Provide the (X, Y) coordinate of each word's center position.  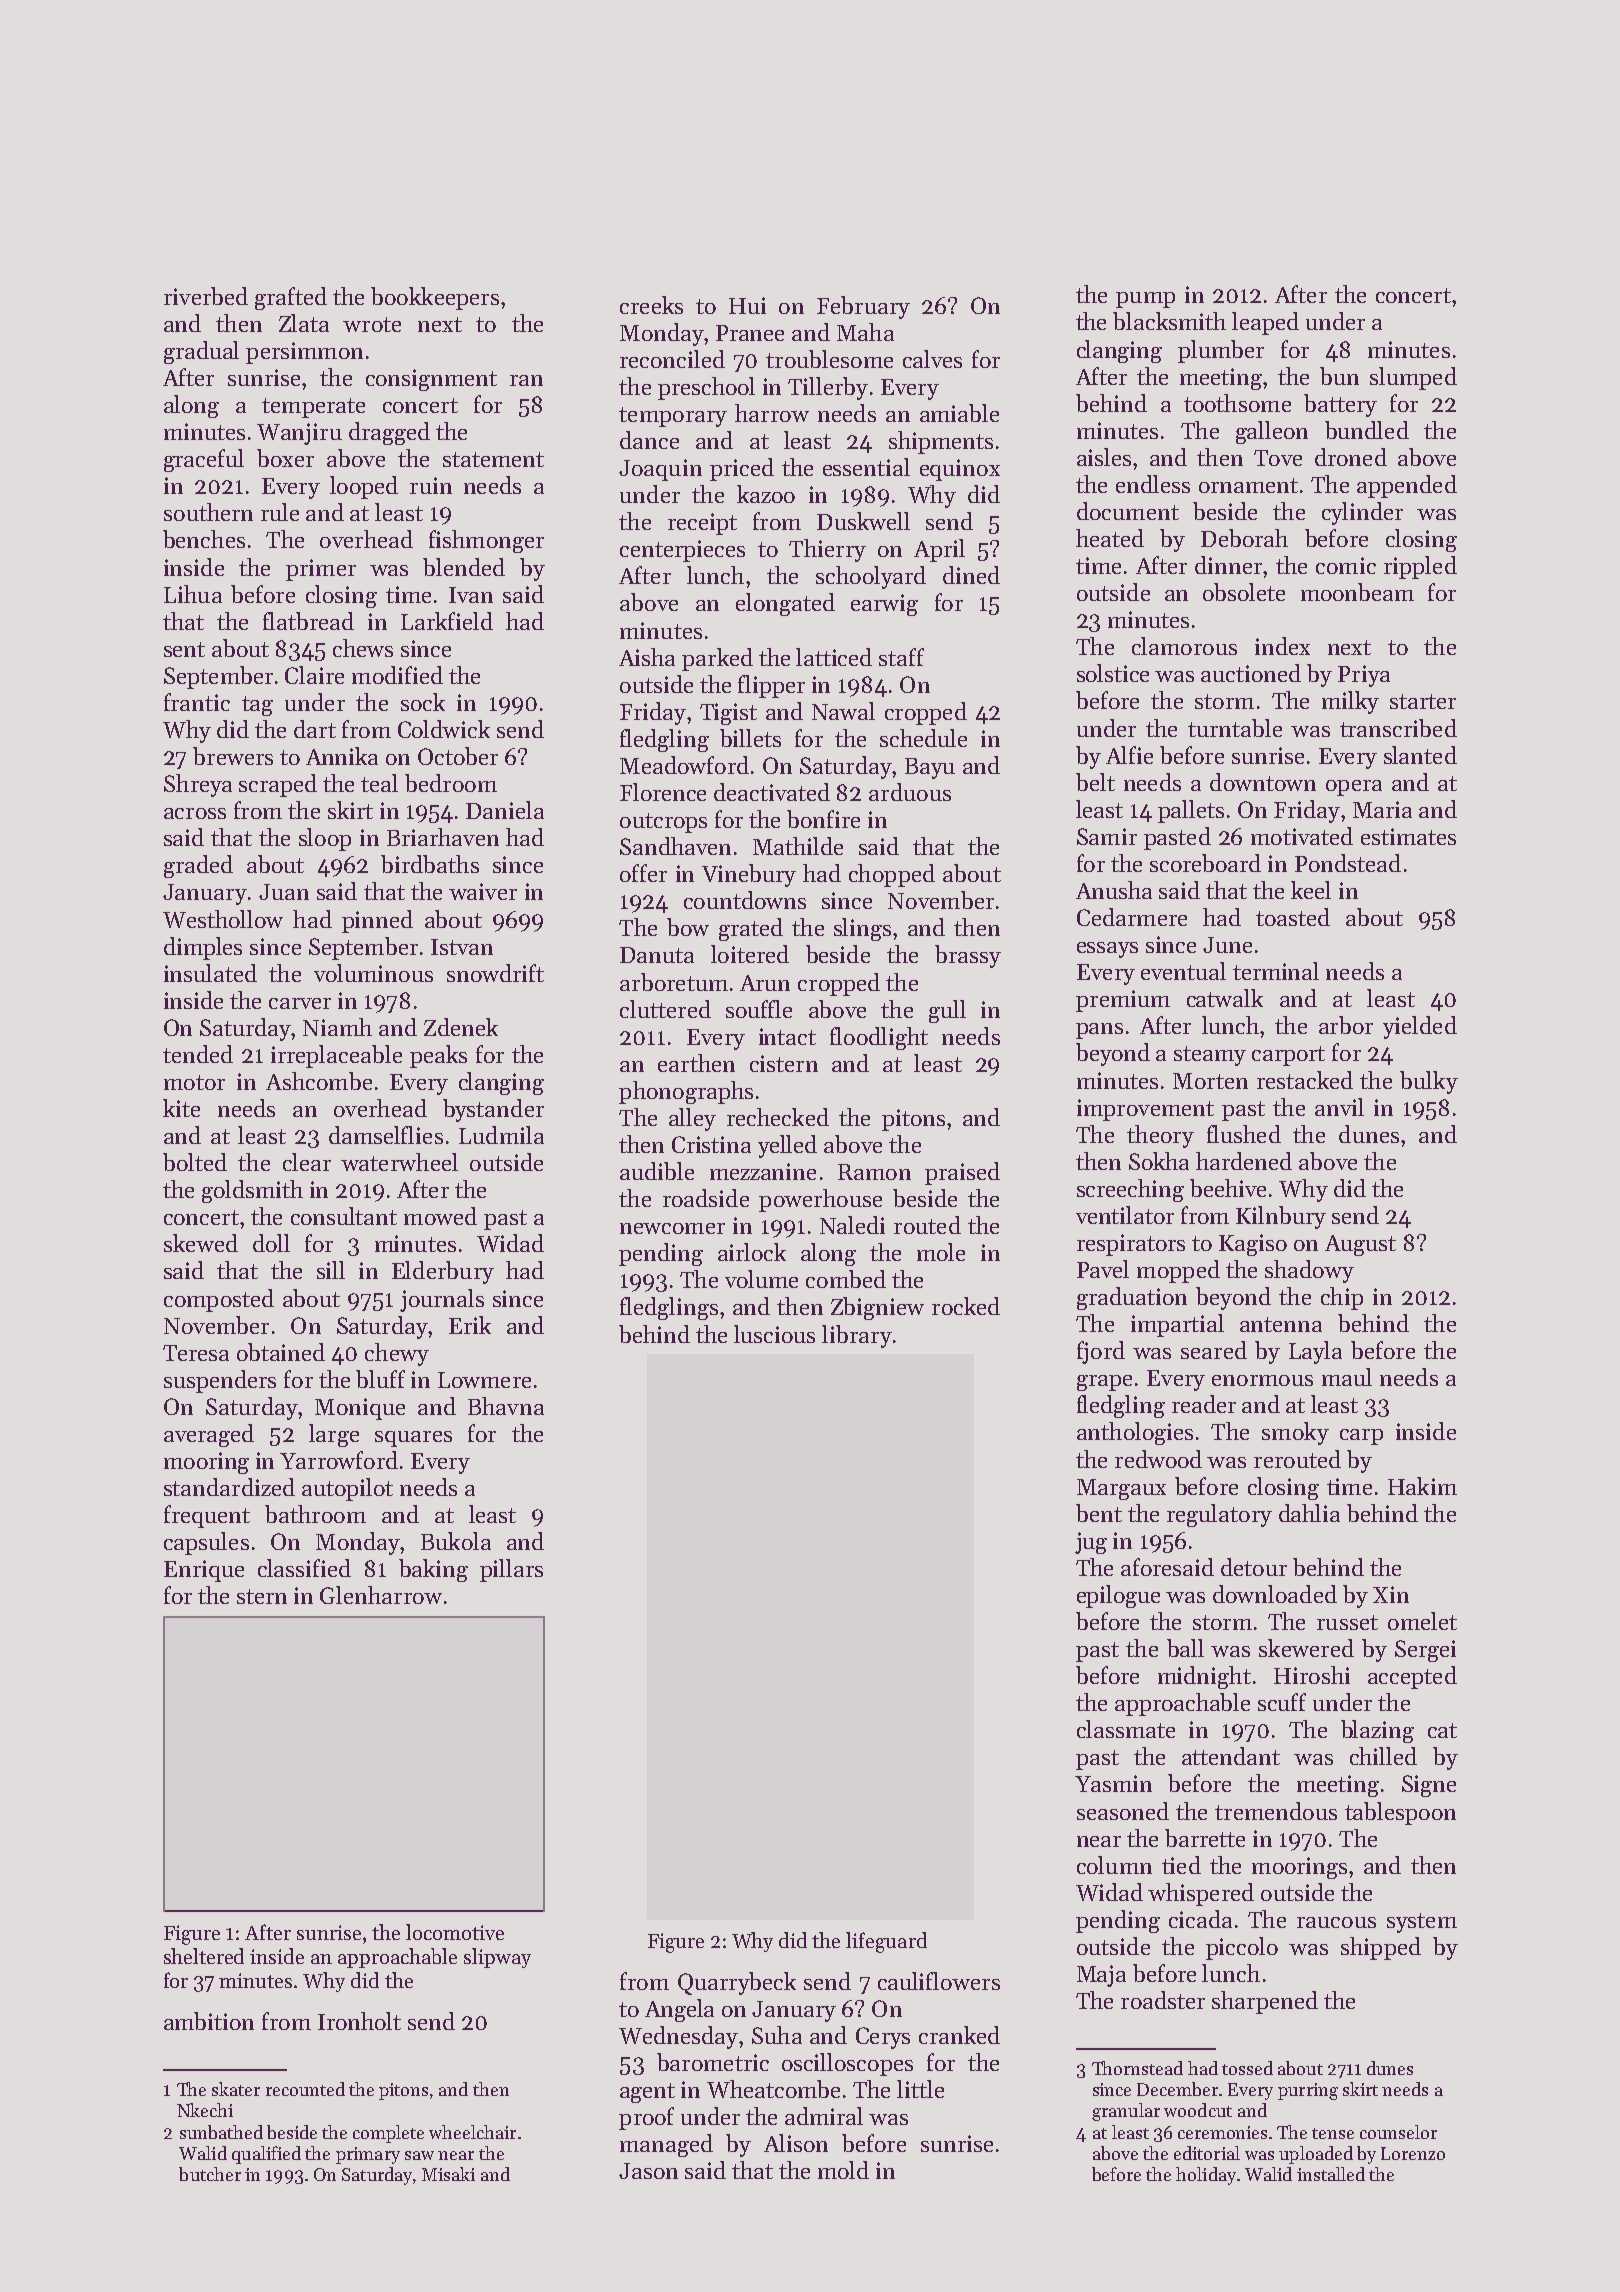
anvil (1339, 1107)
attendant (1231, 1756)
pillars (511, 1570)
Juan (284, 892)
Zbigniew (877, 1308)
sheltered (204, 1956)
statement (493, 459)
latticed (834, 657)
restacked (1305, 1080)
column (1114, 1865)
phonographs (686, 1092)
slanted (1420, 755)
